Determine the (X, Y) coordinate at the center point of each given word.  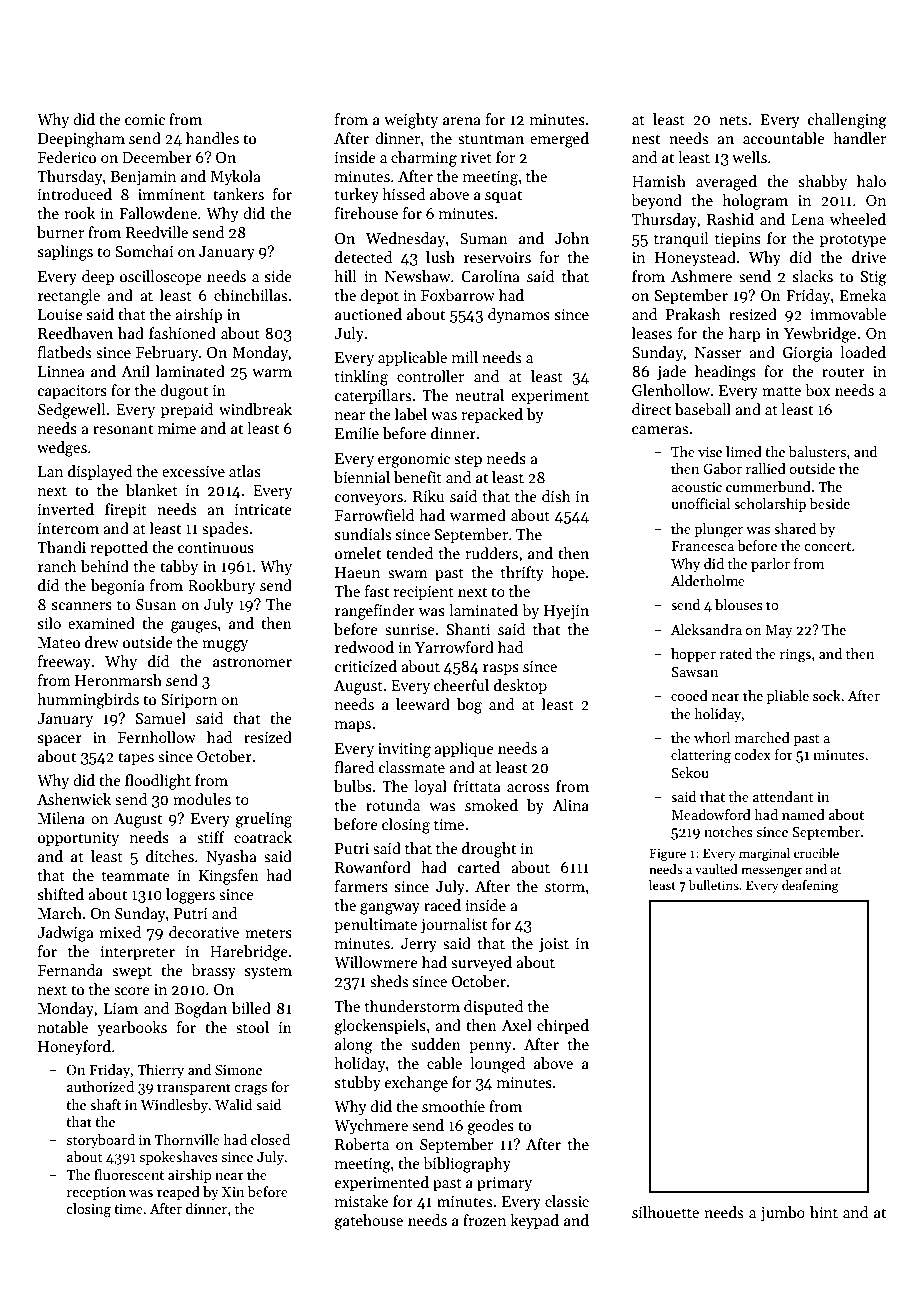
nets (733, 120)
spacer (60, 740)
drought (489, 850)
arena (462, 121)
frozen (484, 1220)
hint (824, 1212)
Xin (233, 1192)
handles (212, 138)
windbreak (255, 409)
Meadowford (711, 814)
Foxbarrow (458, 295)
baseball (703, 409)
